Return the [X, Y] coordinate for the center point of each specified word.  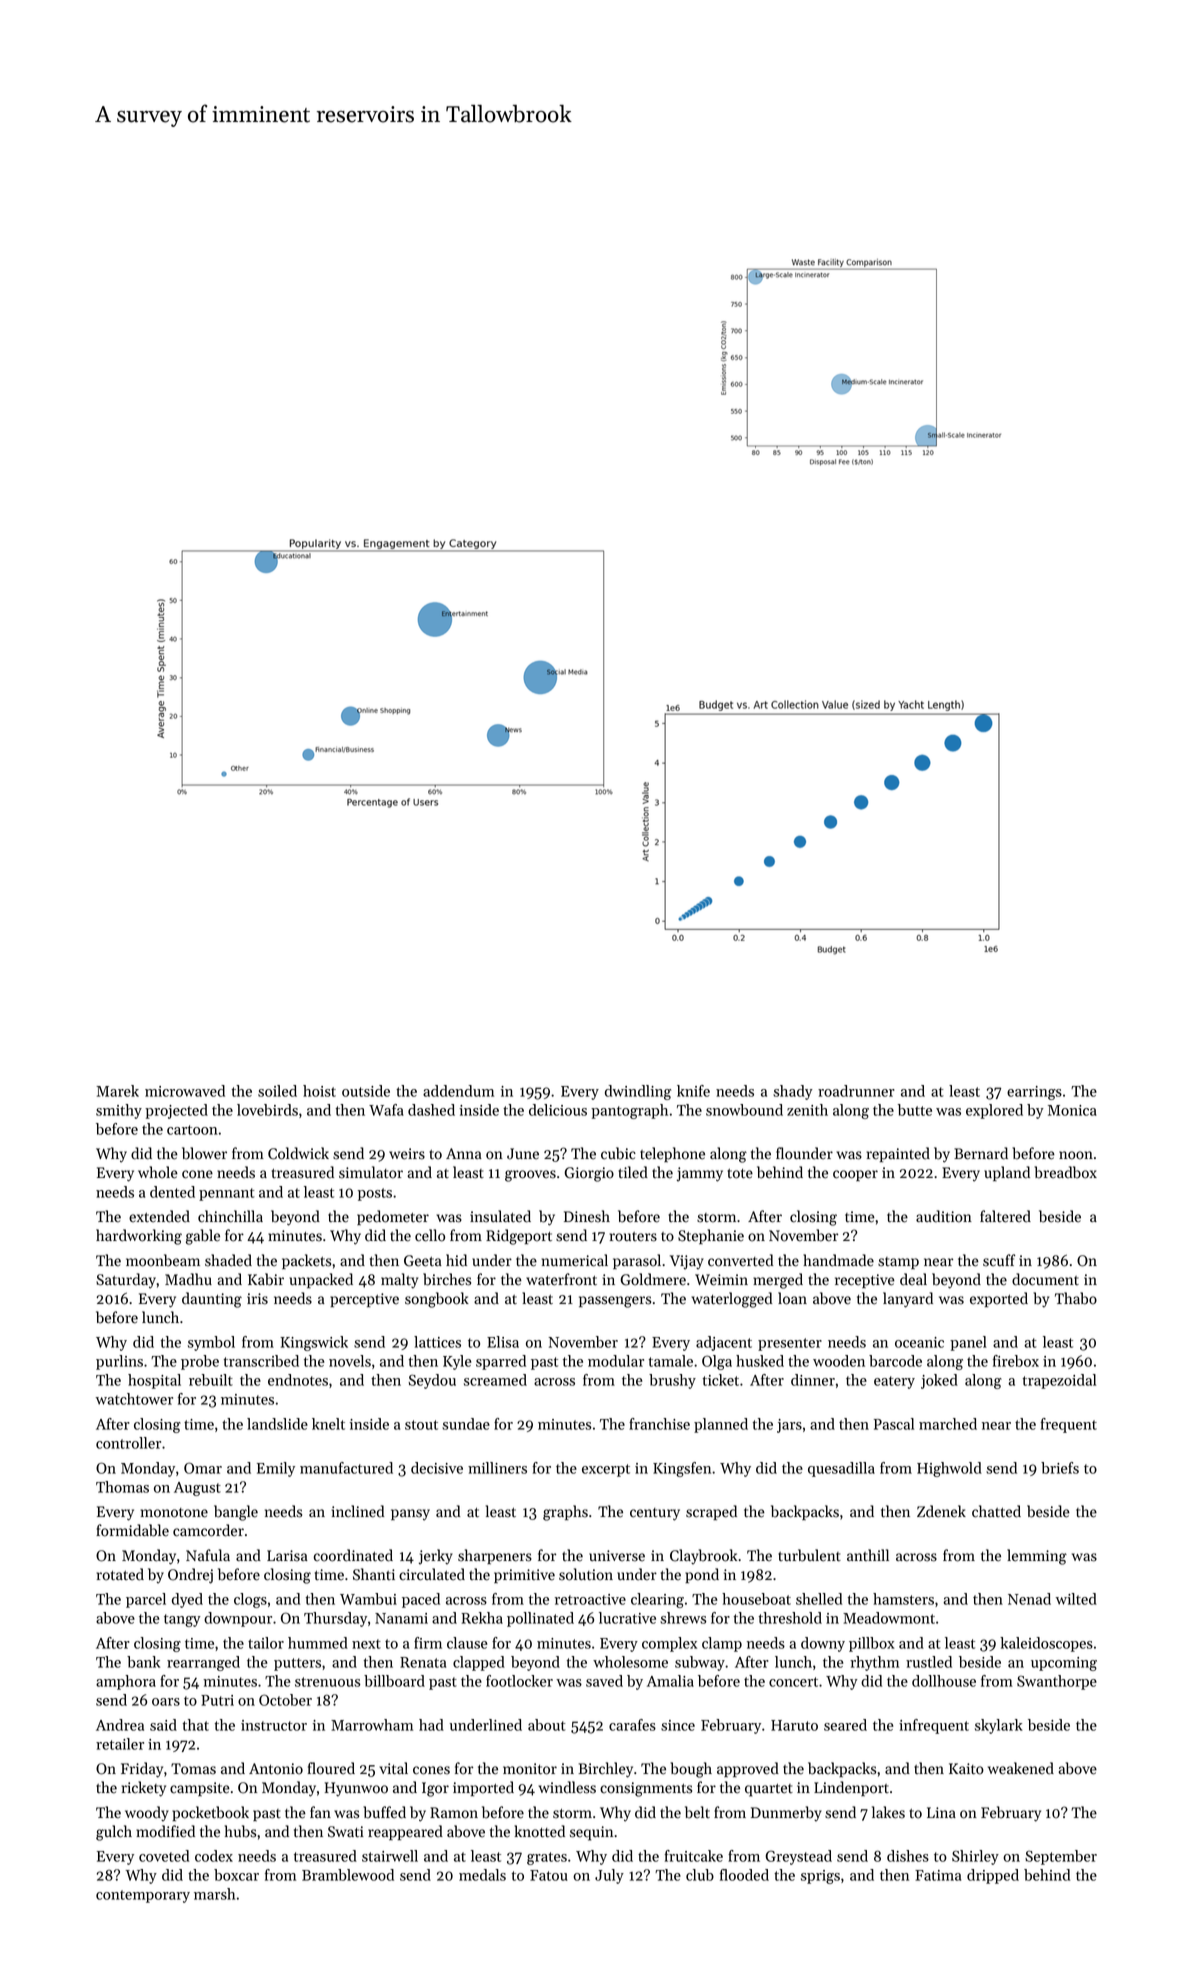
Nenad [1029, 1599]
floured [331, 1768]
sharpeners [495, 1557]
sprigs [820, 1877]
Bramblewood [348, 1875]
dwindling [638, 1092]
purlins [119, 1362]
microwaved [185, 1091]
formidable [132, 1530]
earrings [1034, 1093]
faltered [1005, 1216]
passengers [615, 1302]
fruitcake [693, 1856]
